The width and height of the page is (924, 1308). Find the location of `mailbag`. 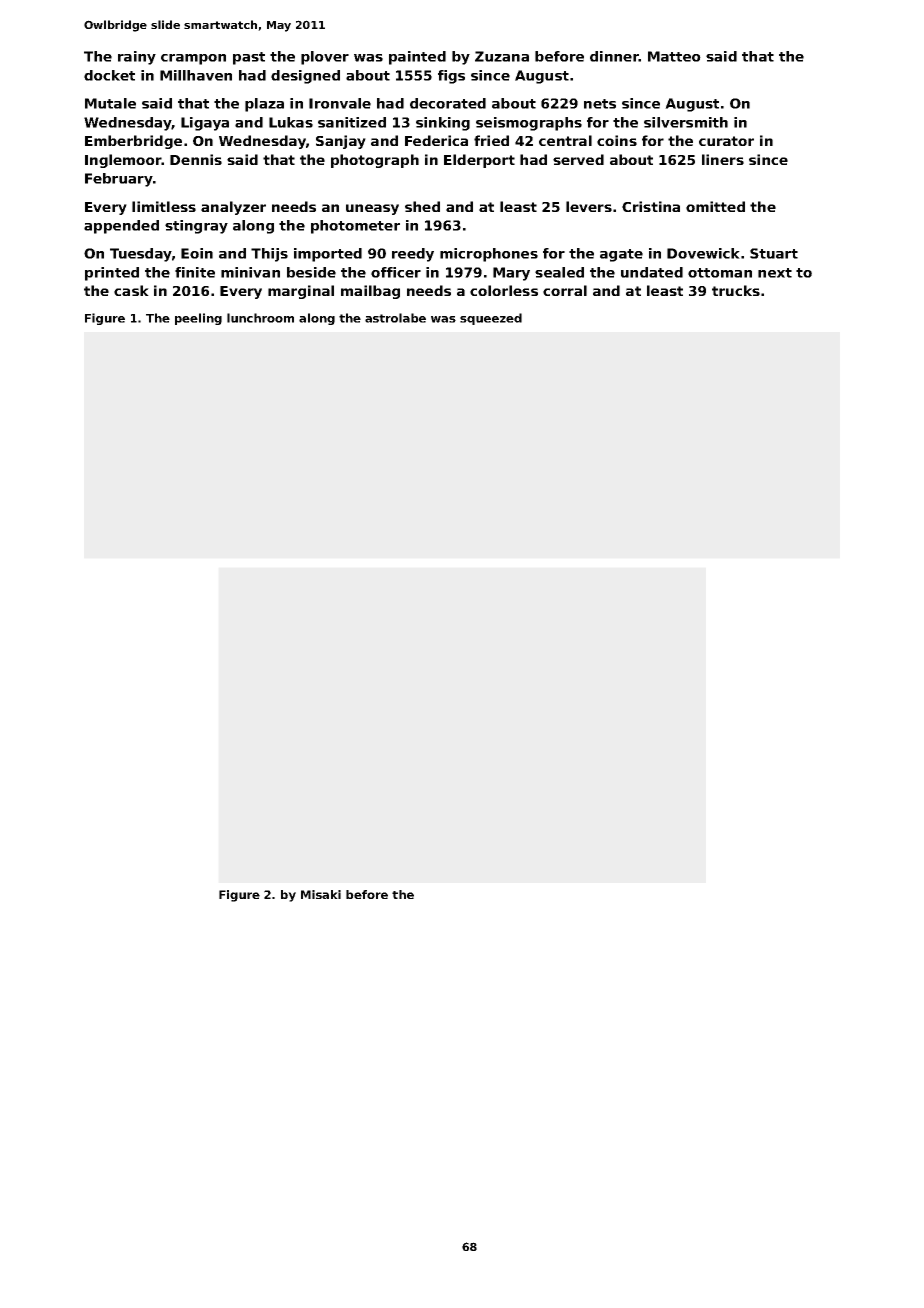

mailbag is located at coordinates (370, 292).
